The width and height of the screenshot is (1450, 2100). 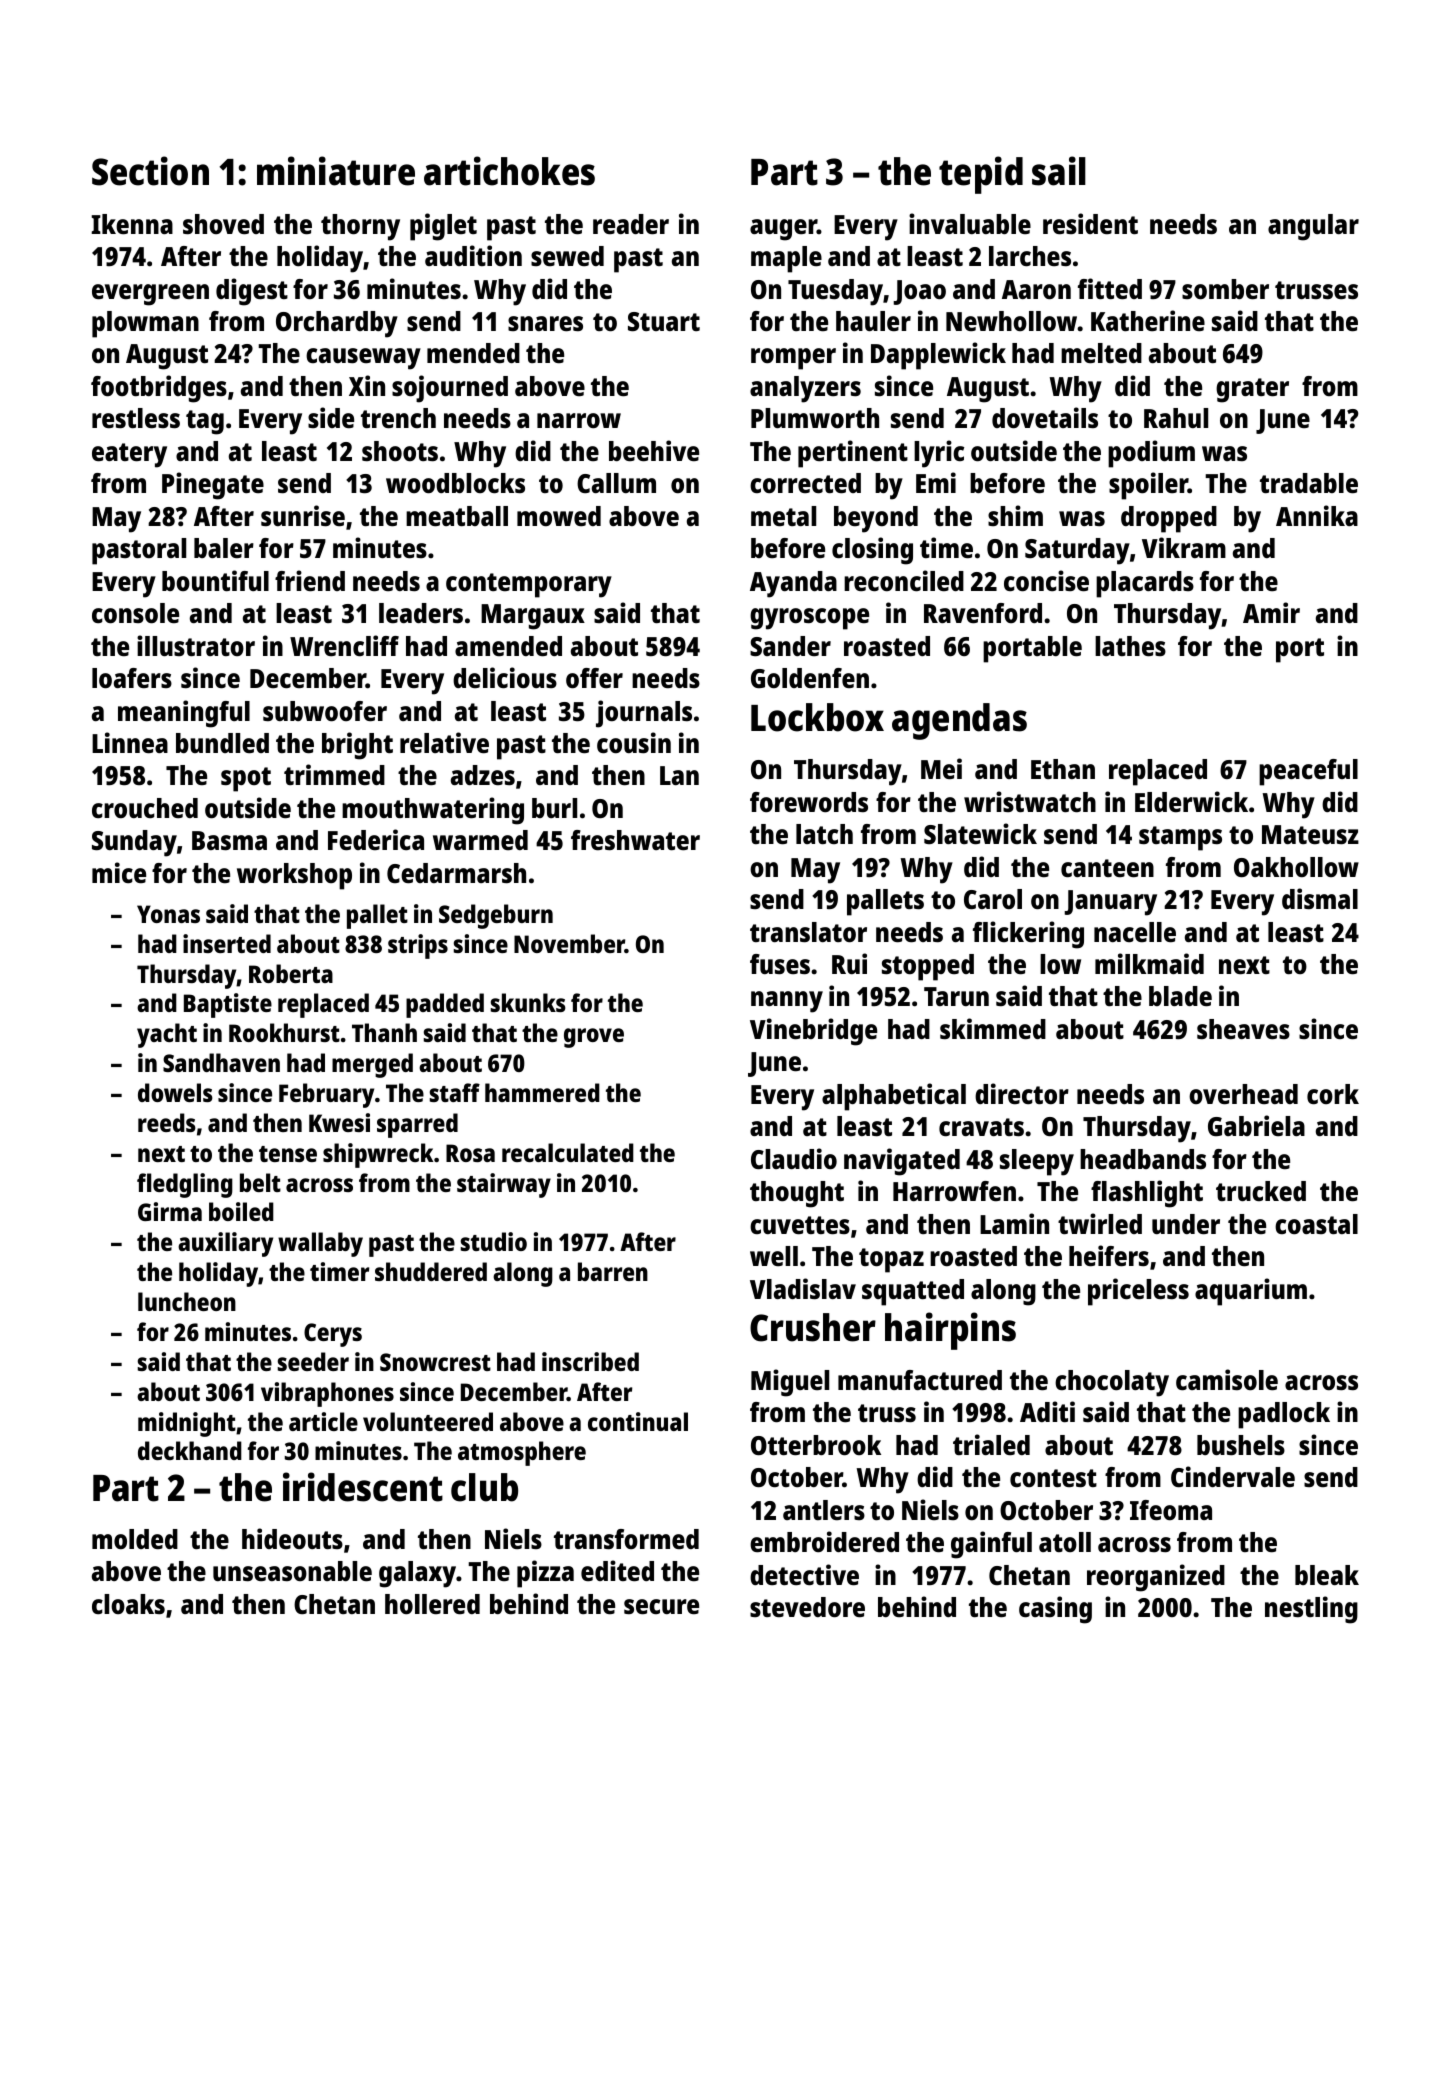 What do you see at coordinates (225, 1244) in the screenshot?
I see `auxiliary` at bounding box center [225, 1244].
